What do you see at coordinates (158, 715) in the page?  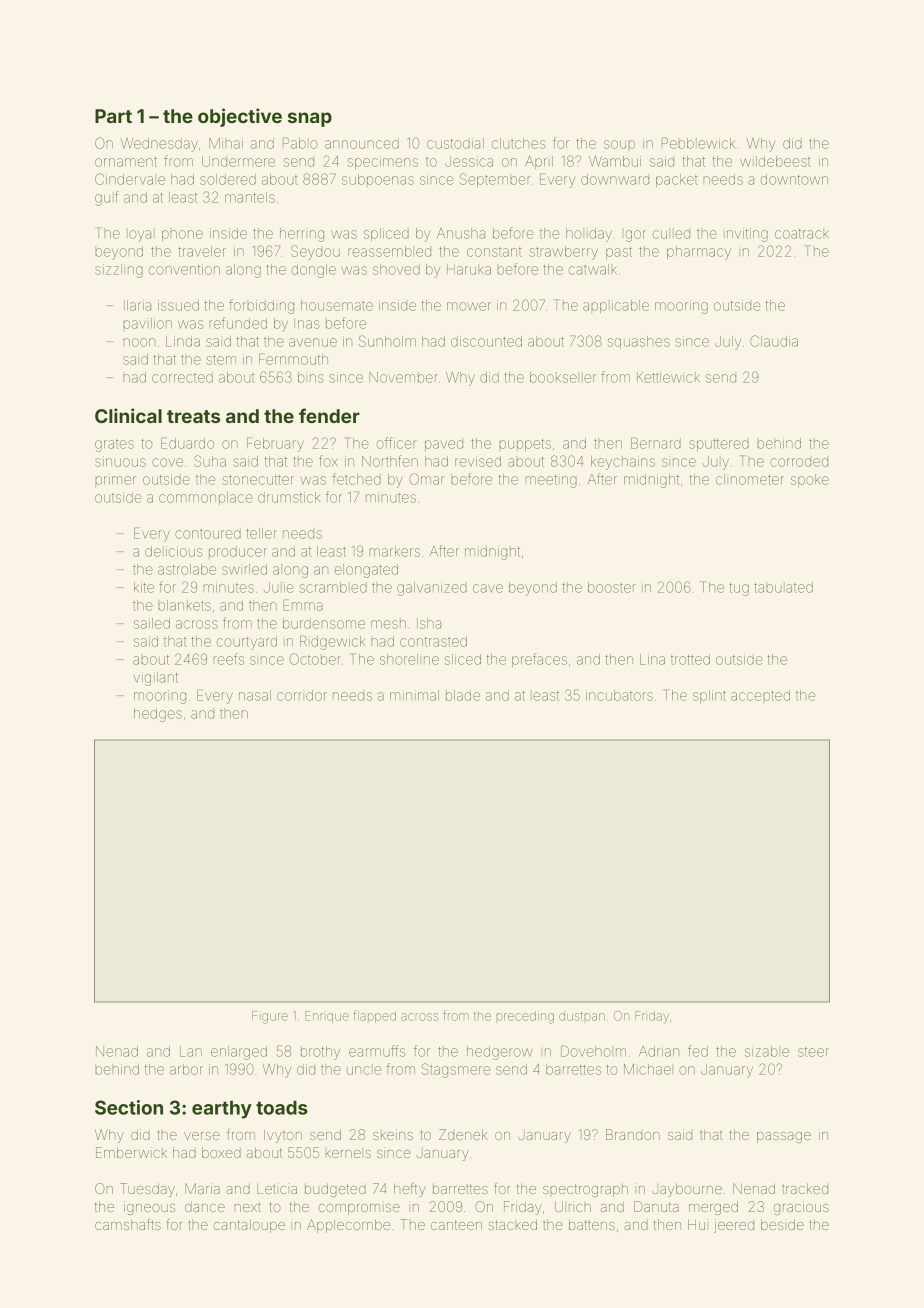 I see `hedges` at bounding box center [158, 715].
